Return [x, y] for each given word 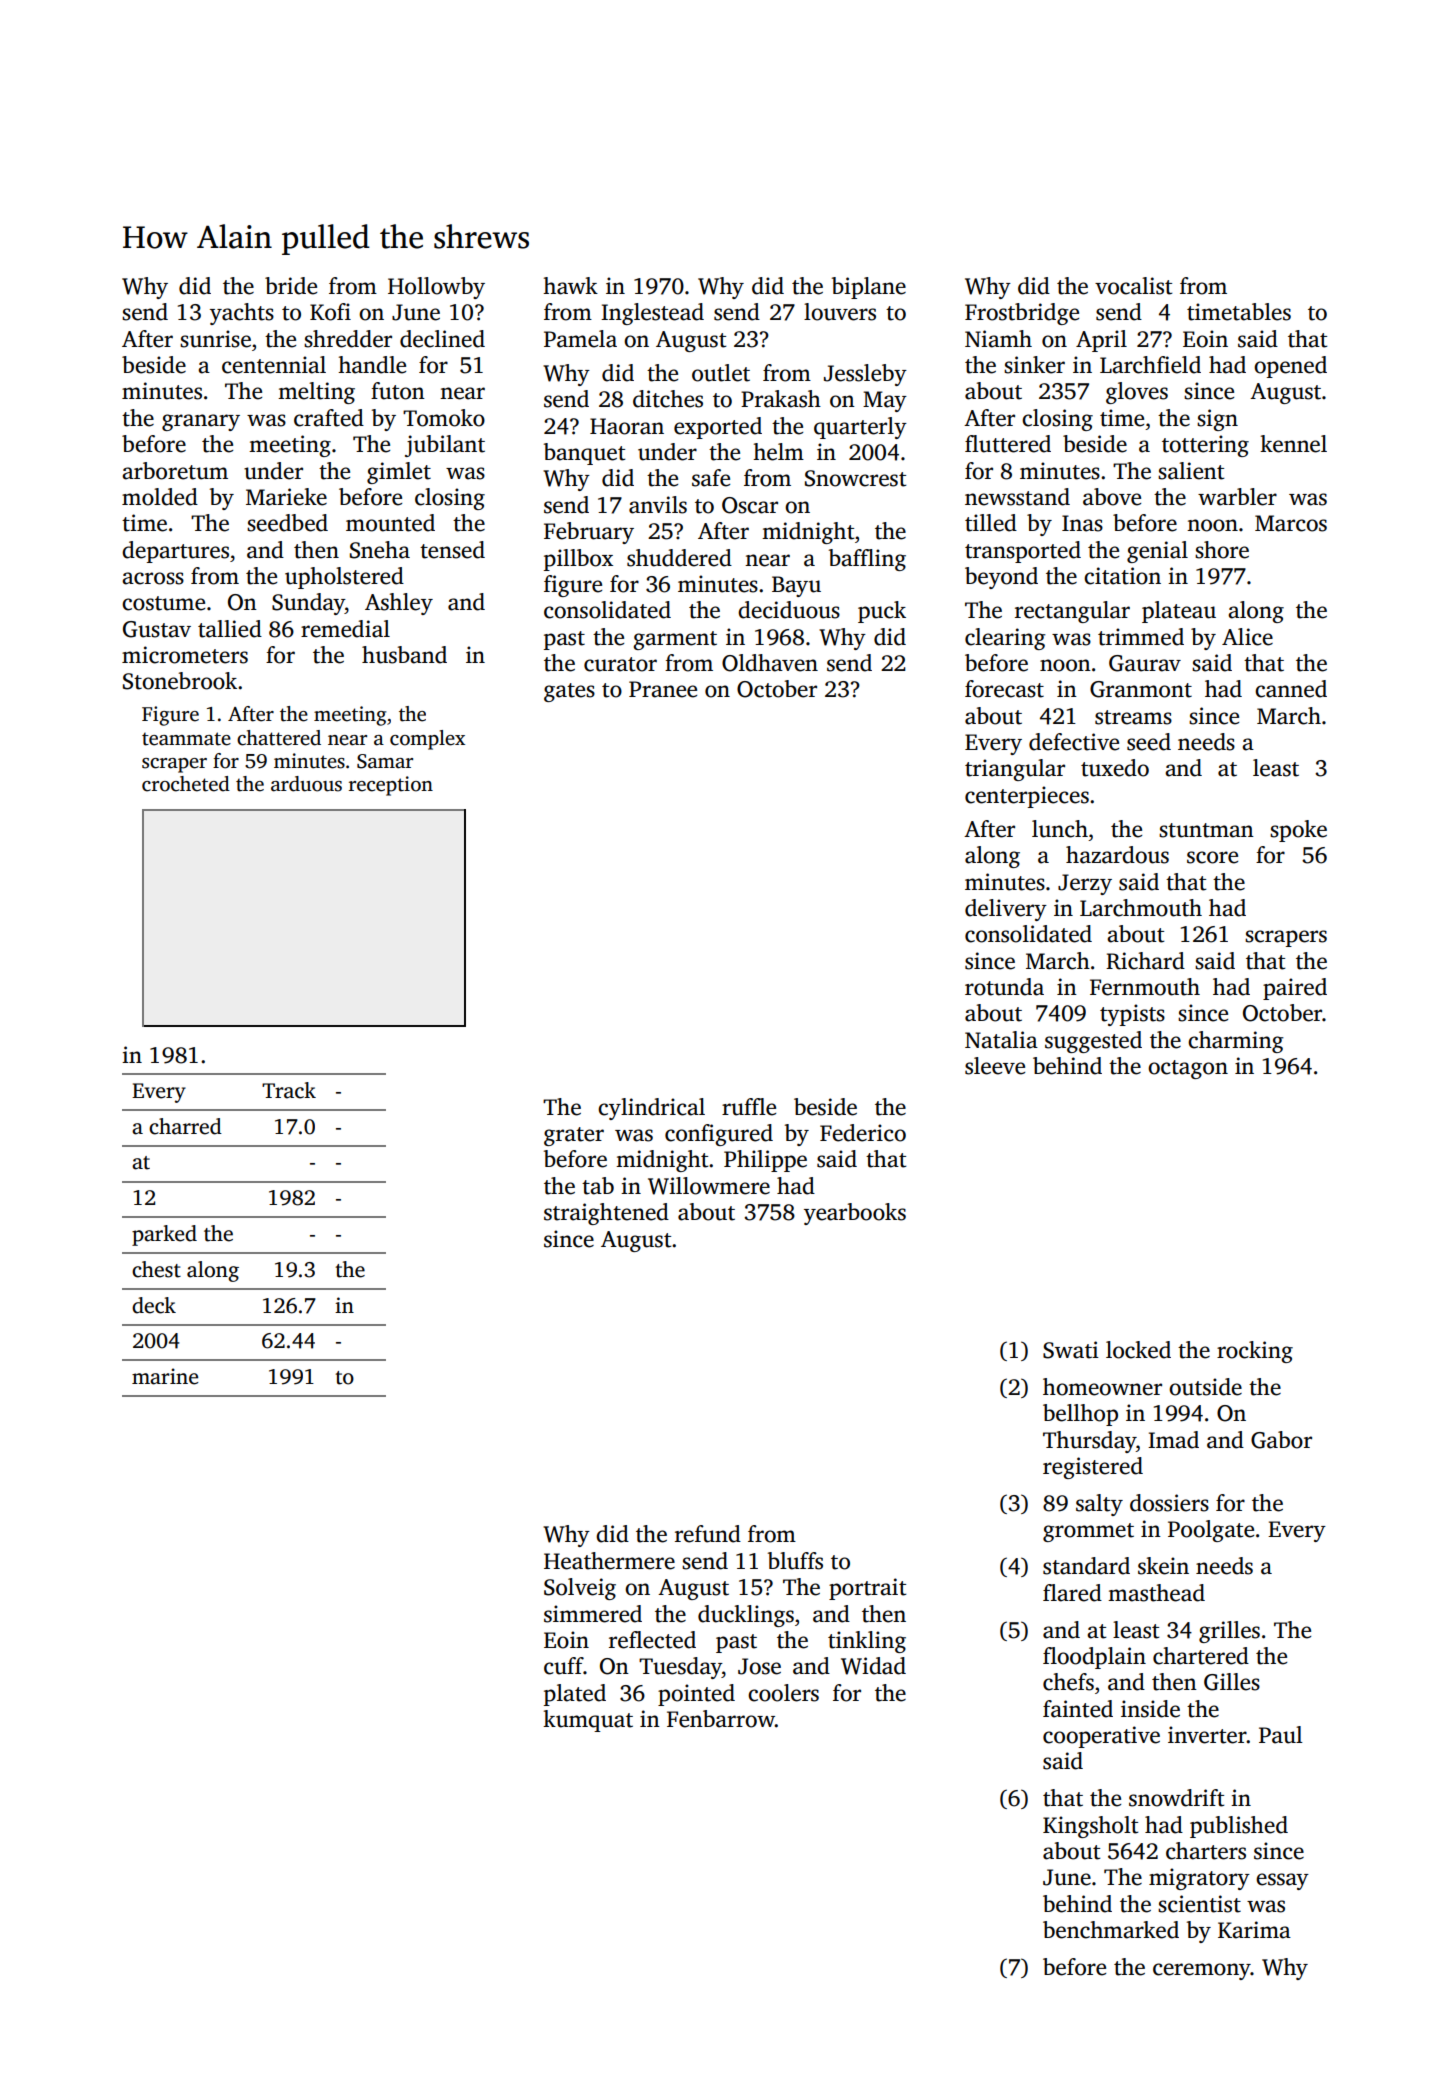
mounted [390, 523]
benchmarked [1111, 1930]
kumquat [588, 1721]
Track [289, 1090]
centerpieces [1027, 797]
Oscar [750, 505]
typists [1132, 1015]
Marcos [1291, 523]
